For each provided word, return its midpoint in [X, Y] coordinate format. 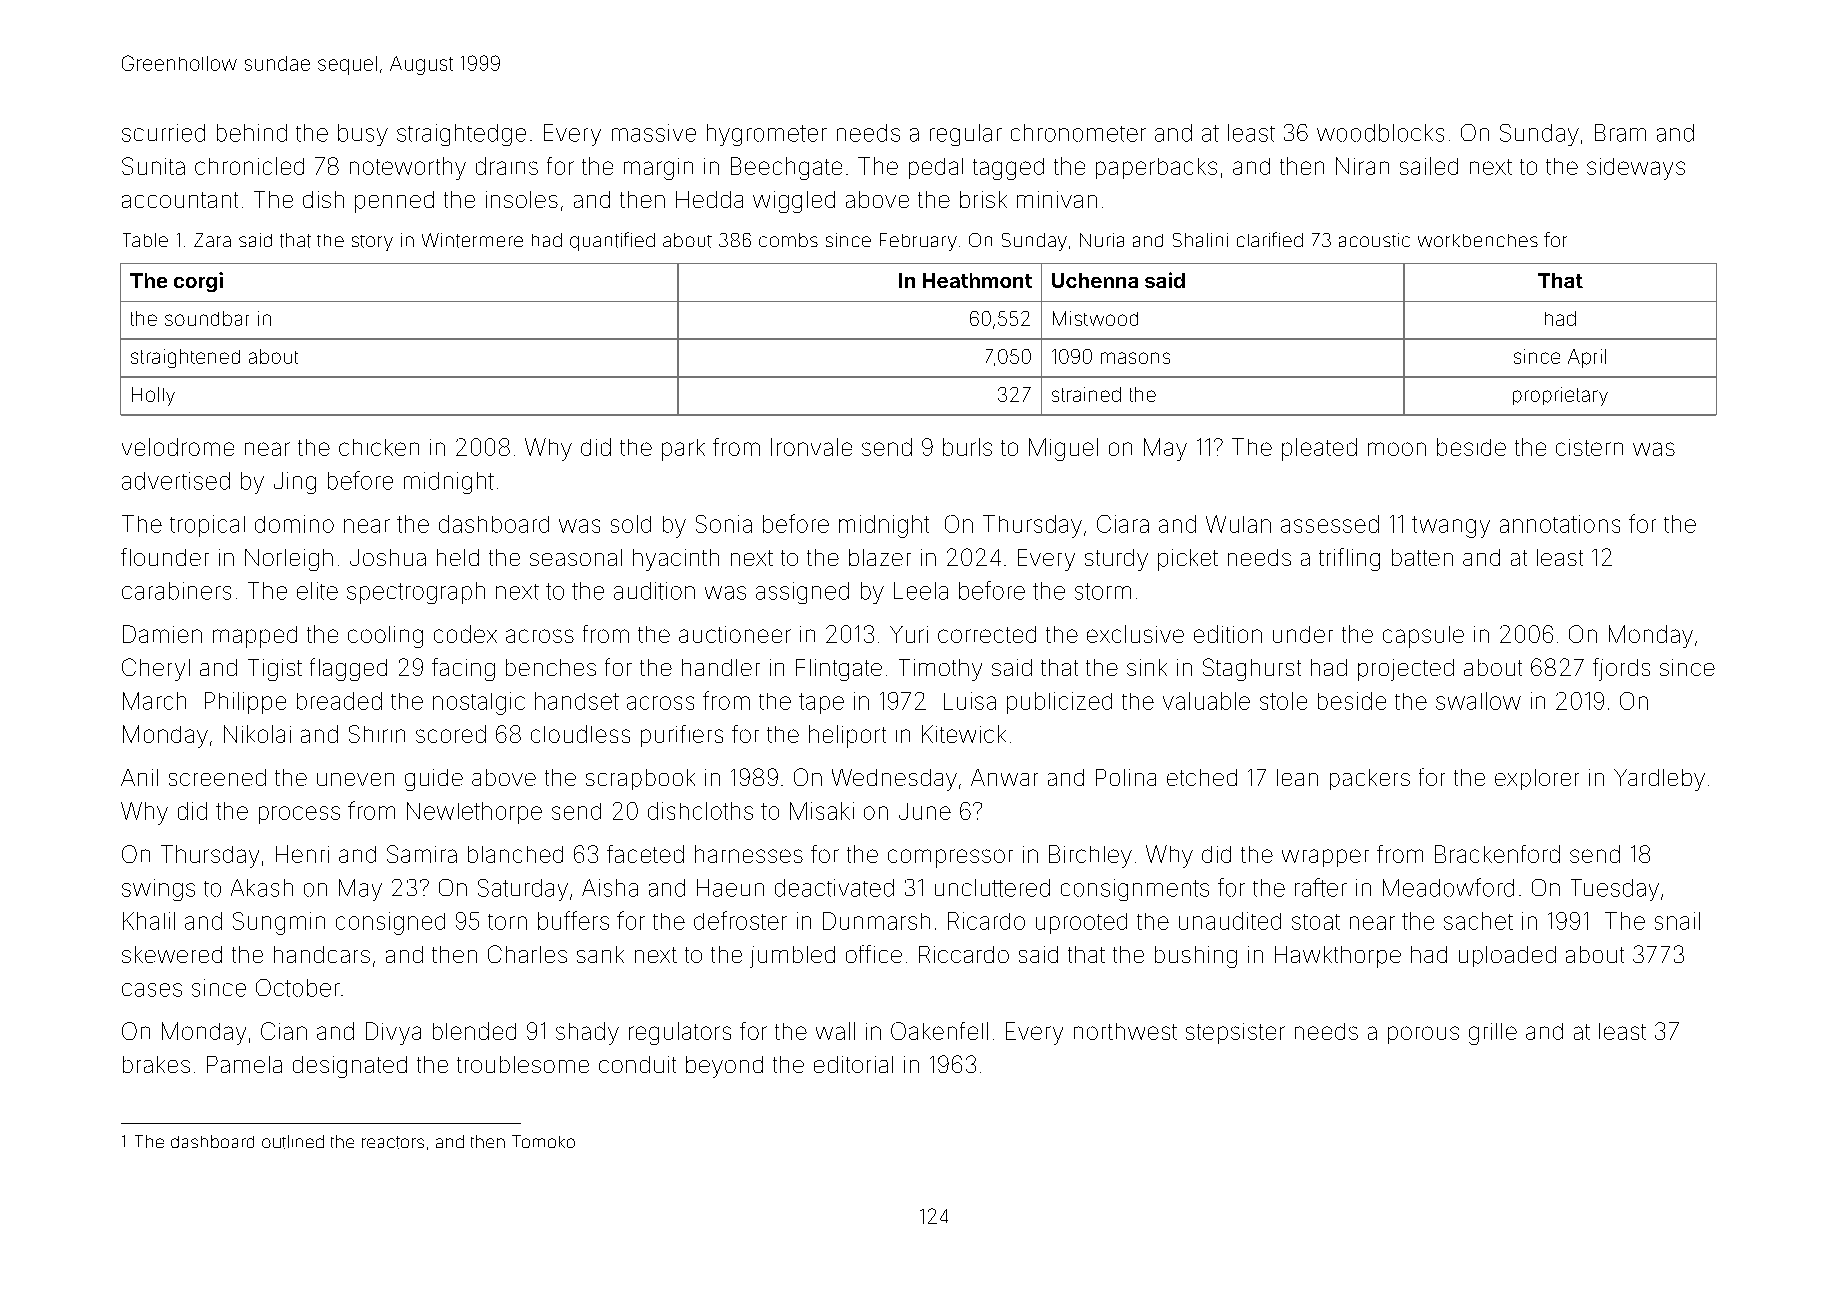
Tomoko [543, 1141]
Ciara [1123, 524]
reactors [393, 1142]
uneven [355, 779]
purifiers [682, 736]
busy [363, 135]
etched [1202, 777]
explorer [1537, 779]
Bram [1620, 133]
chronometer [1078, 133]
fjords [1621, 669]
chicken [379, 447]
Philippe [245, 703]
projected [1406, 670]
